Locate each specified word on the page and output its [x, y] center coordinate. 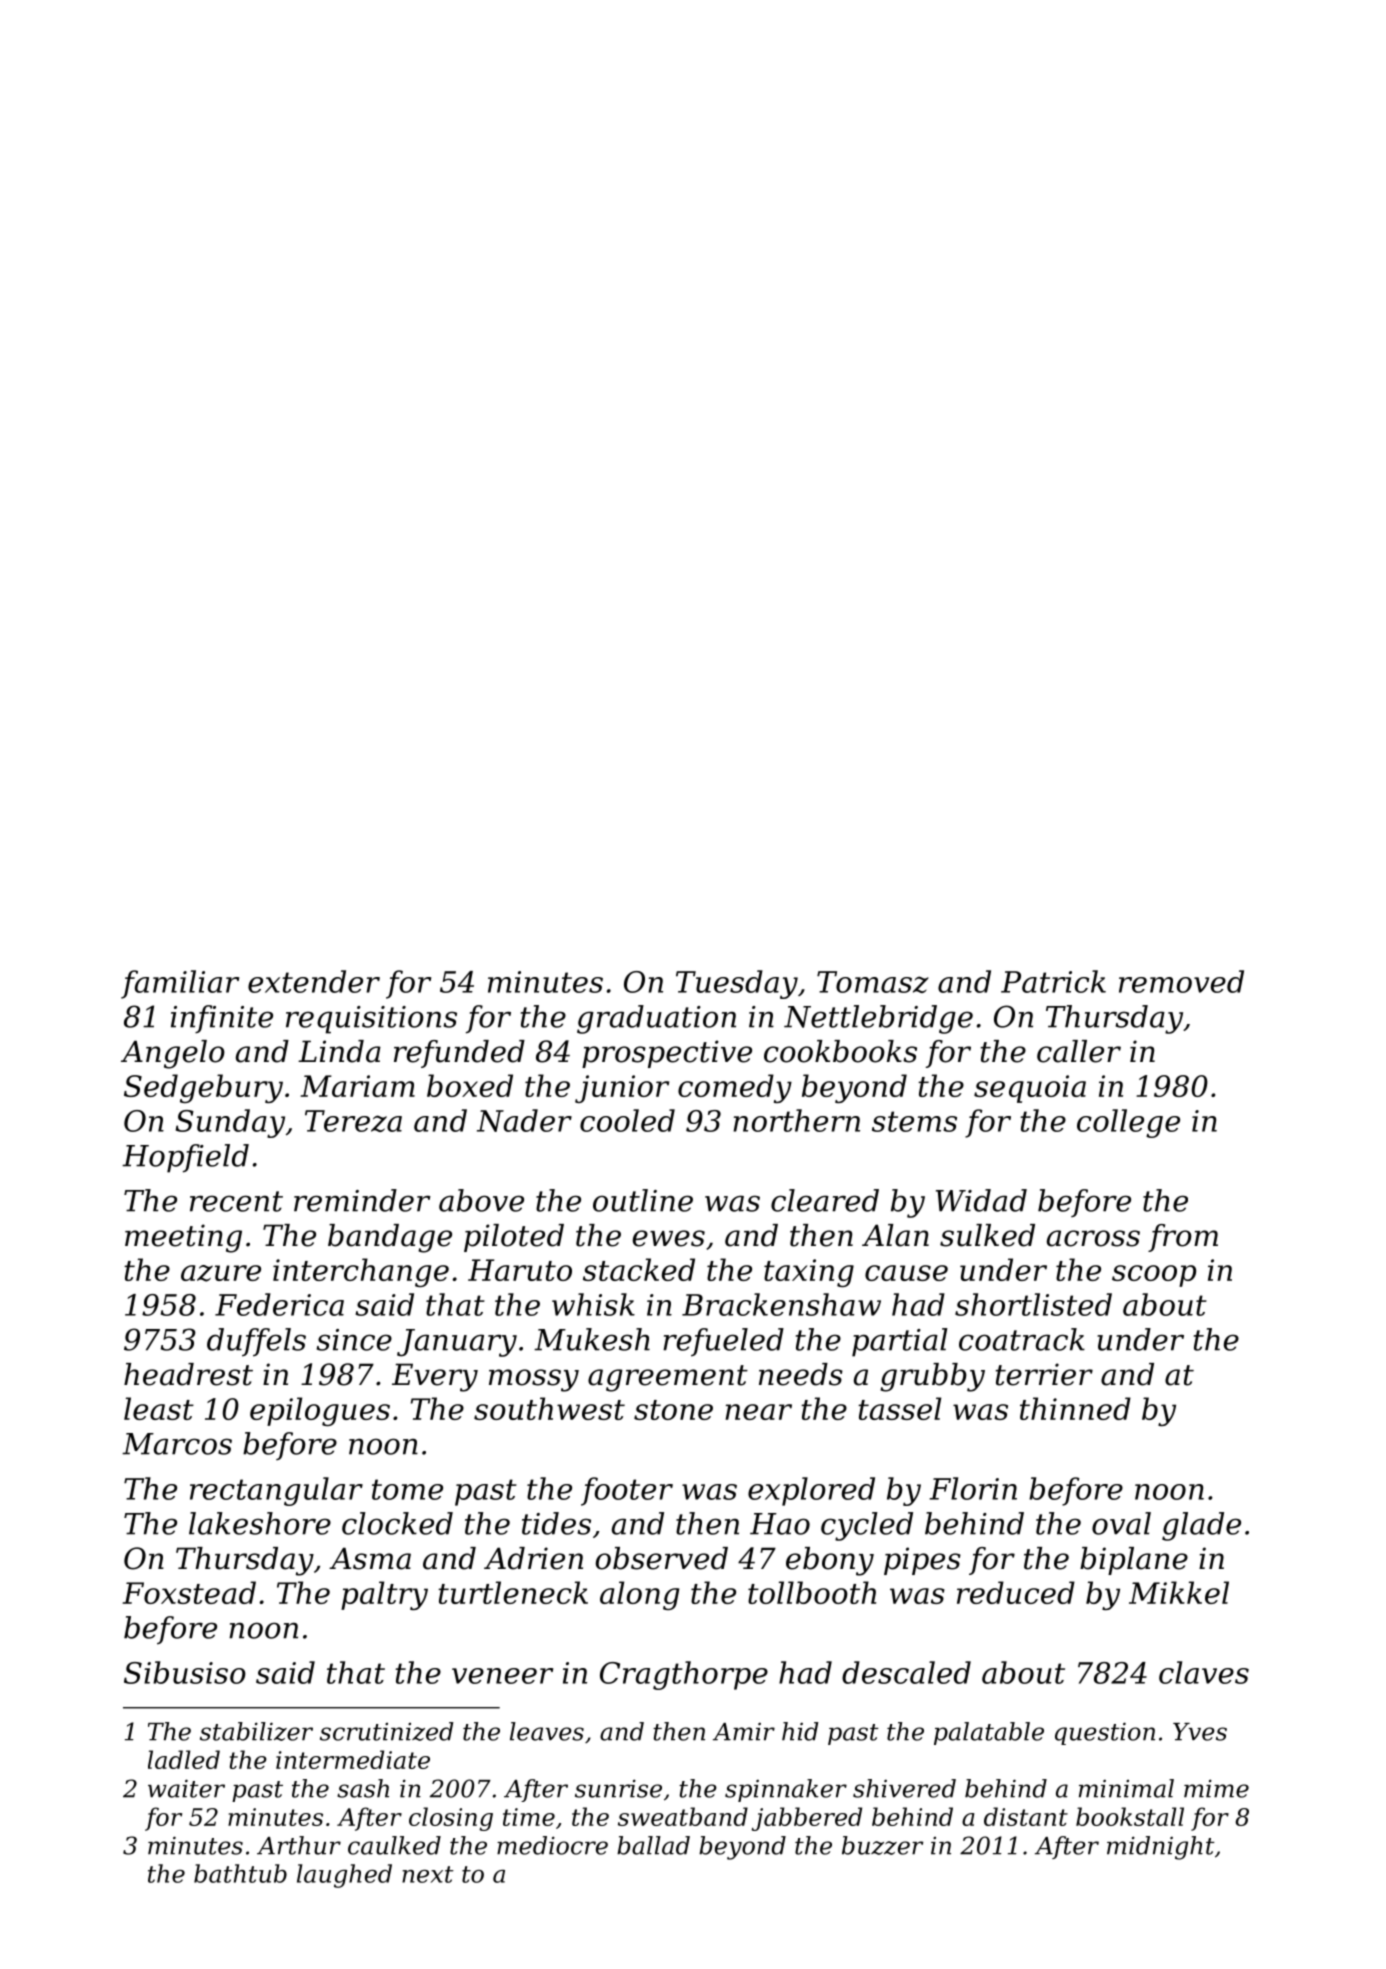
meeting [183, 1238]
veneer [502, 1676]
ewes [669, 1238]
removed [1181, 981]
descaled [906, 1672]
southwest [549, 1408]
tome [407, 1489]
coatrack [1022, 1339]
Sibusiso [185, 1672]
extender [314, 981]
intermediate [353, 1759]
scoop [1154, 1276]
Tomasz [873, 982]
